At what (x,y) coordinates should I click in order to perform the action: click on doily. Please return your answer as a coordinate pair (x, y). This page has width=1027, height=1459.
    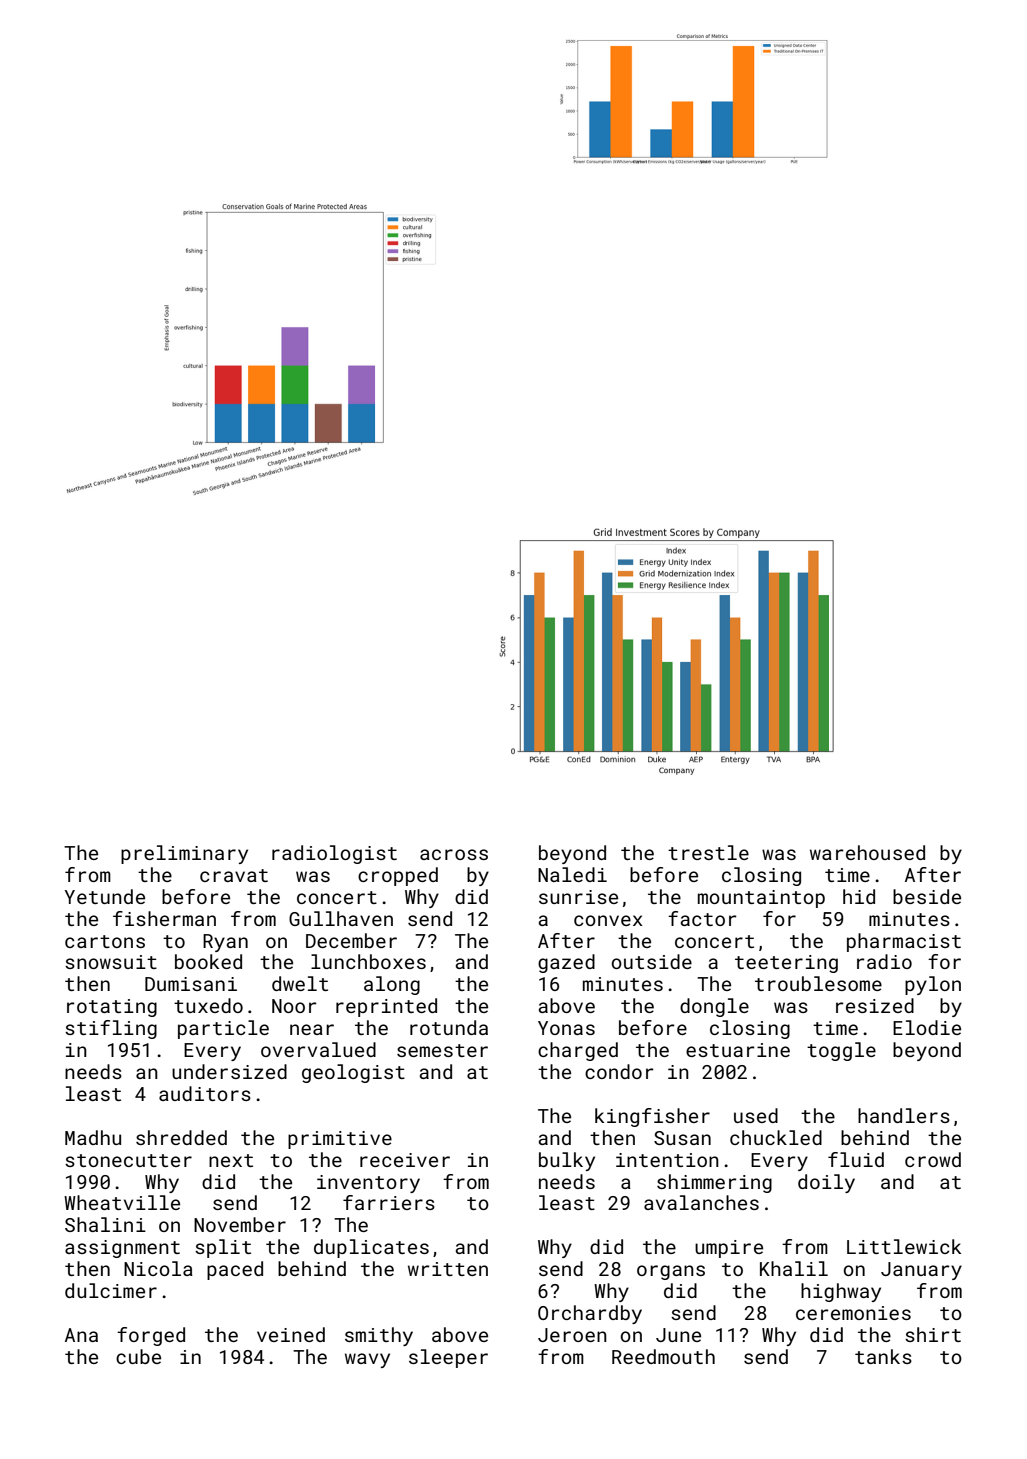
    Looking at the image, I should click on (826, 1183).
